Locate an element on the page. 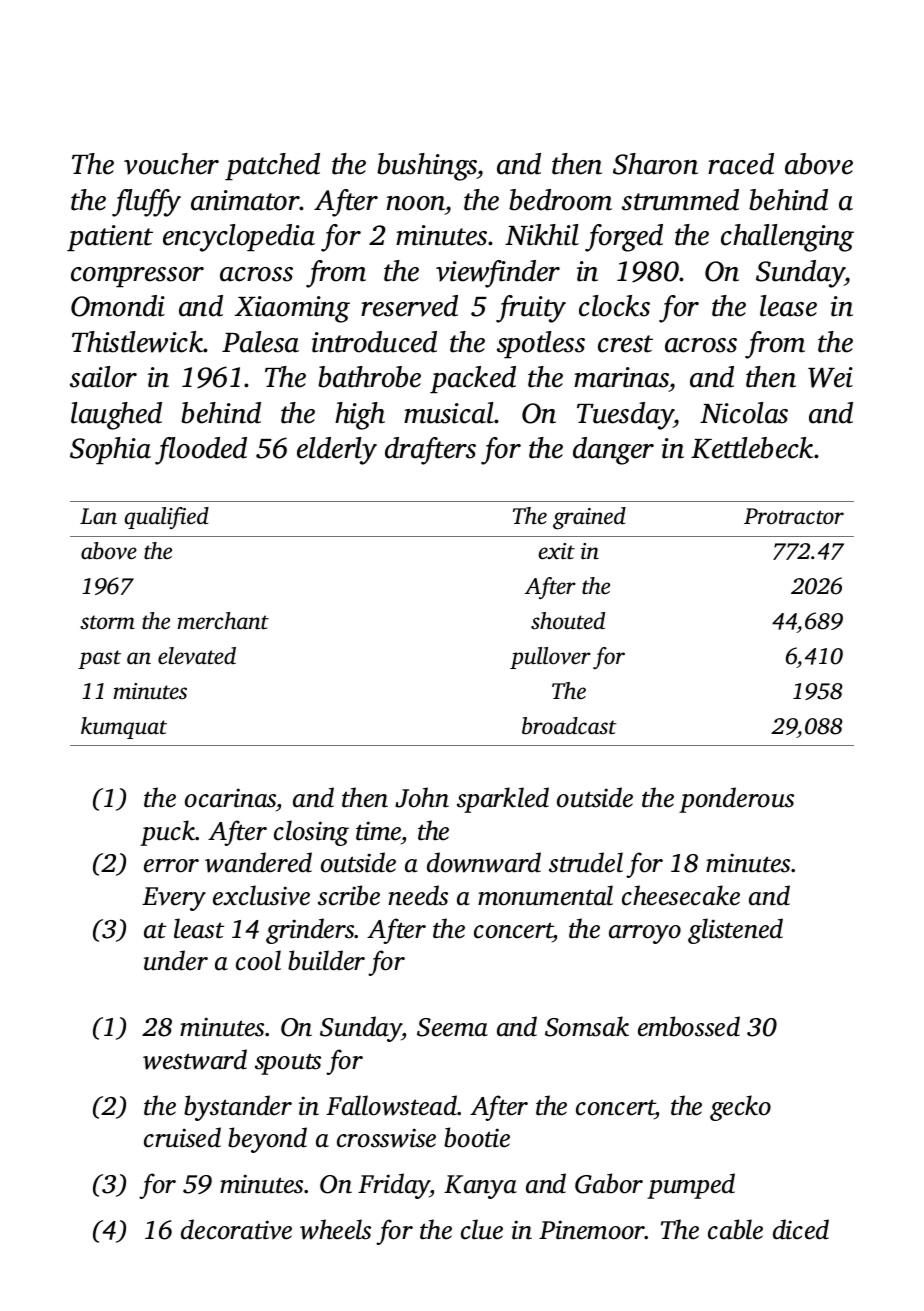 The image size is (924, 1311). shouted is located at coordinates (568, 621).
